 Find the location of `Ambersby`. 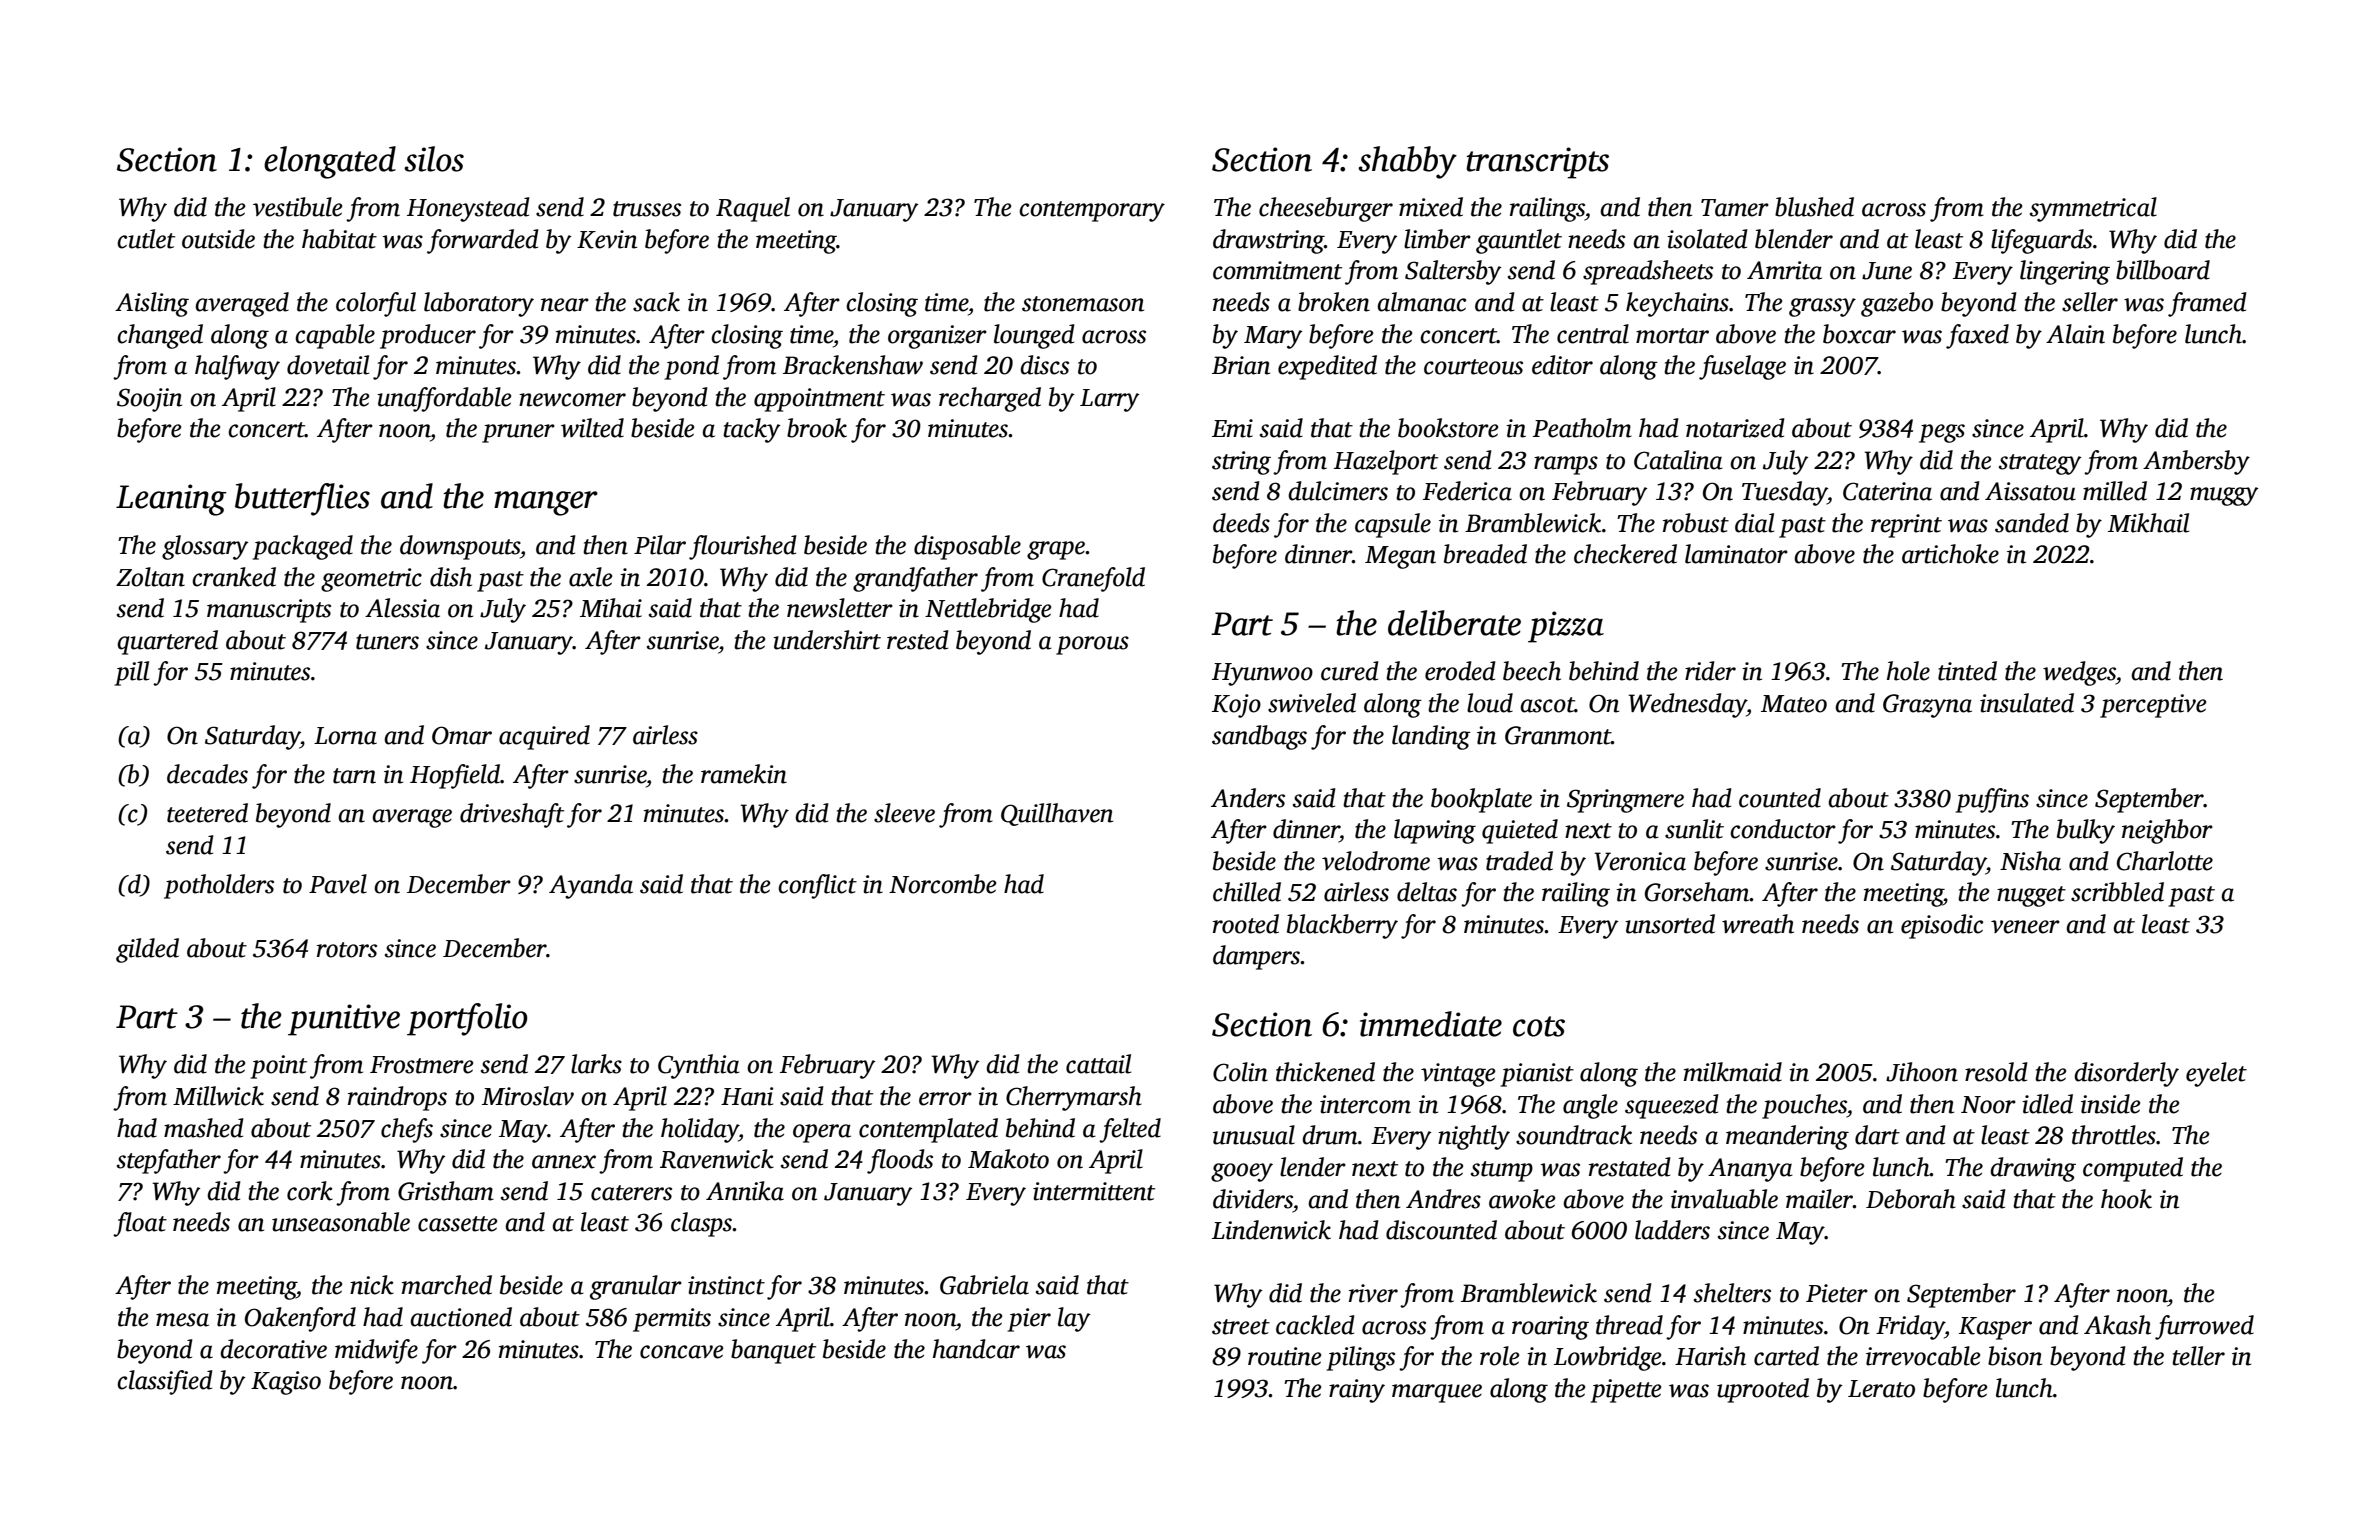

Ambersby is located at coordinates (2196, 462).
